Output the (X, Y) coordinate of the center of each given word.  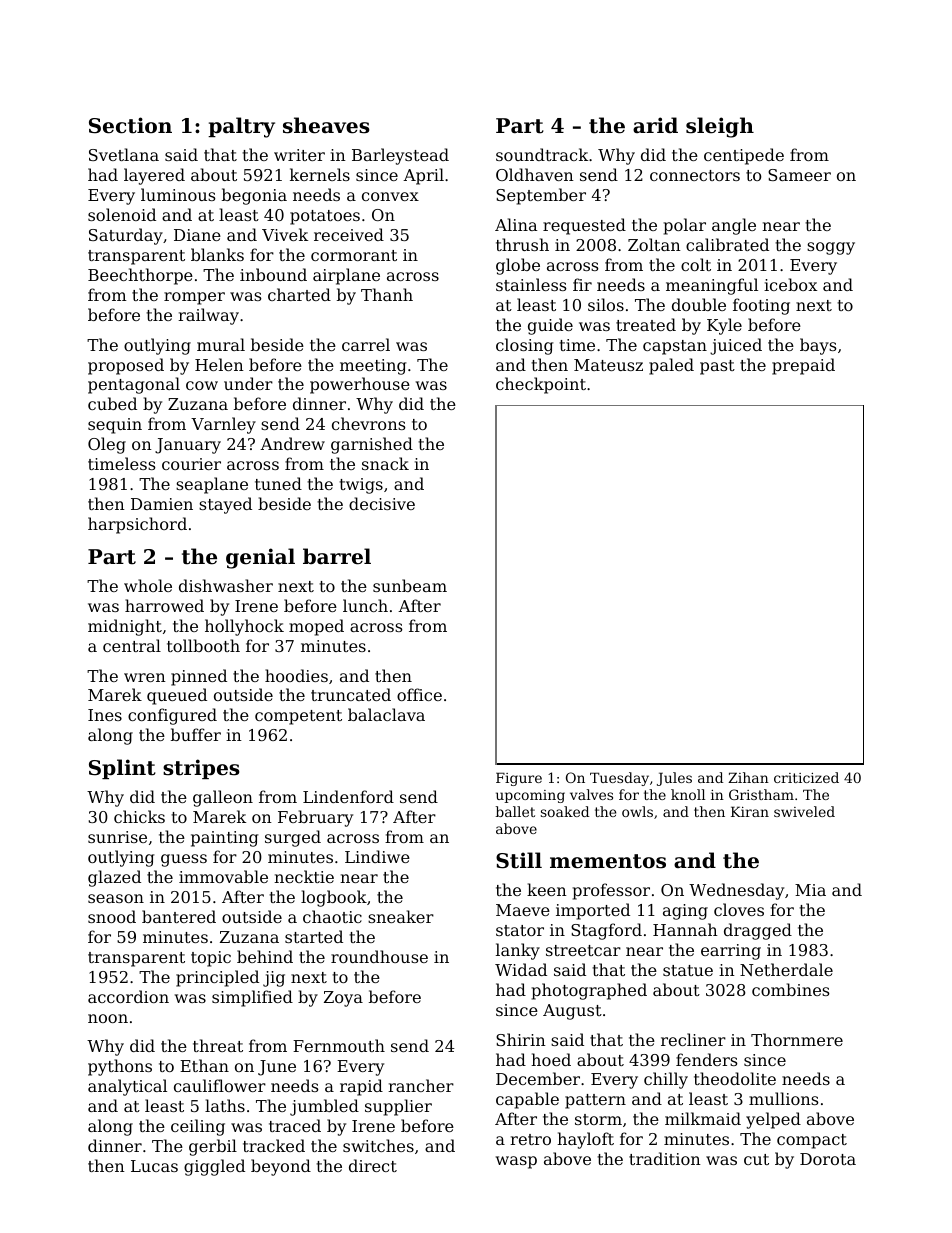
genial (260, 558)
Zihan (748, 777)
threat (218, 1045)
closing (524, 346)
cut (756, 1159)
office (419, 694)
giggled (214, 1167)
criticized (806, 777)
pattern (595, 1101)
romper (194, 298)
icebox (790, 284)
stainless (531, 284)
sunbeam (410, 585)
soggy (831, 248)
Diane (197, 235)
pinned (199, 677)
